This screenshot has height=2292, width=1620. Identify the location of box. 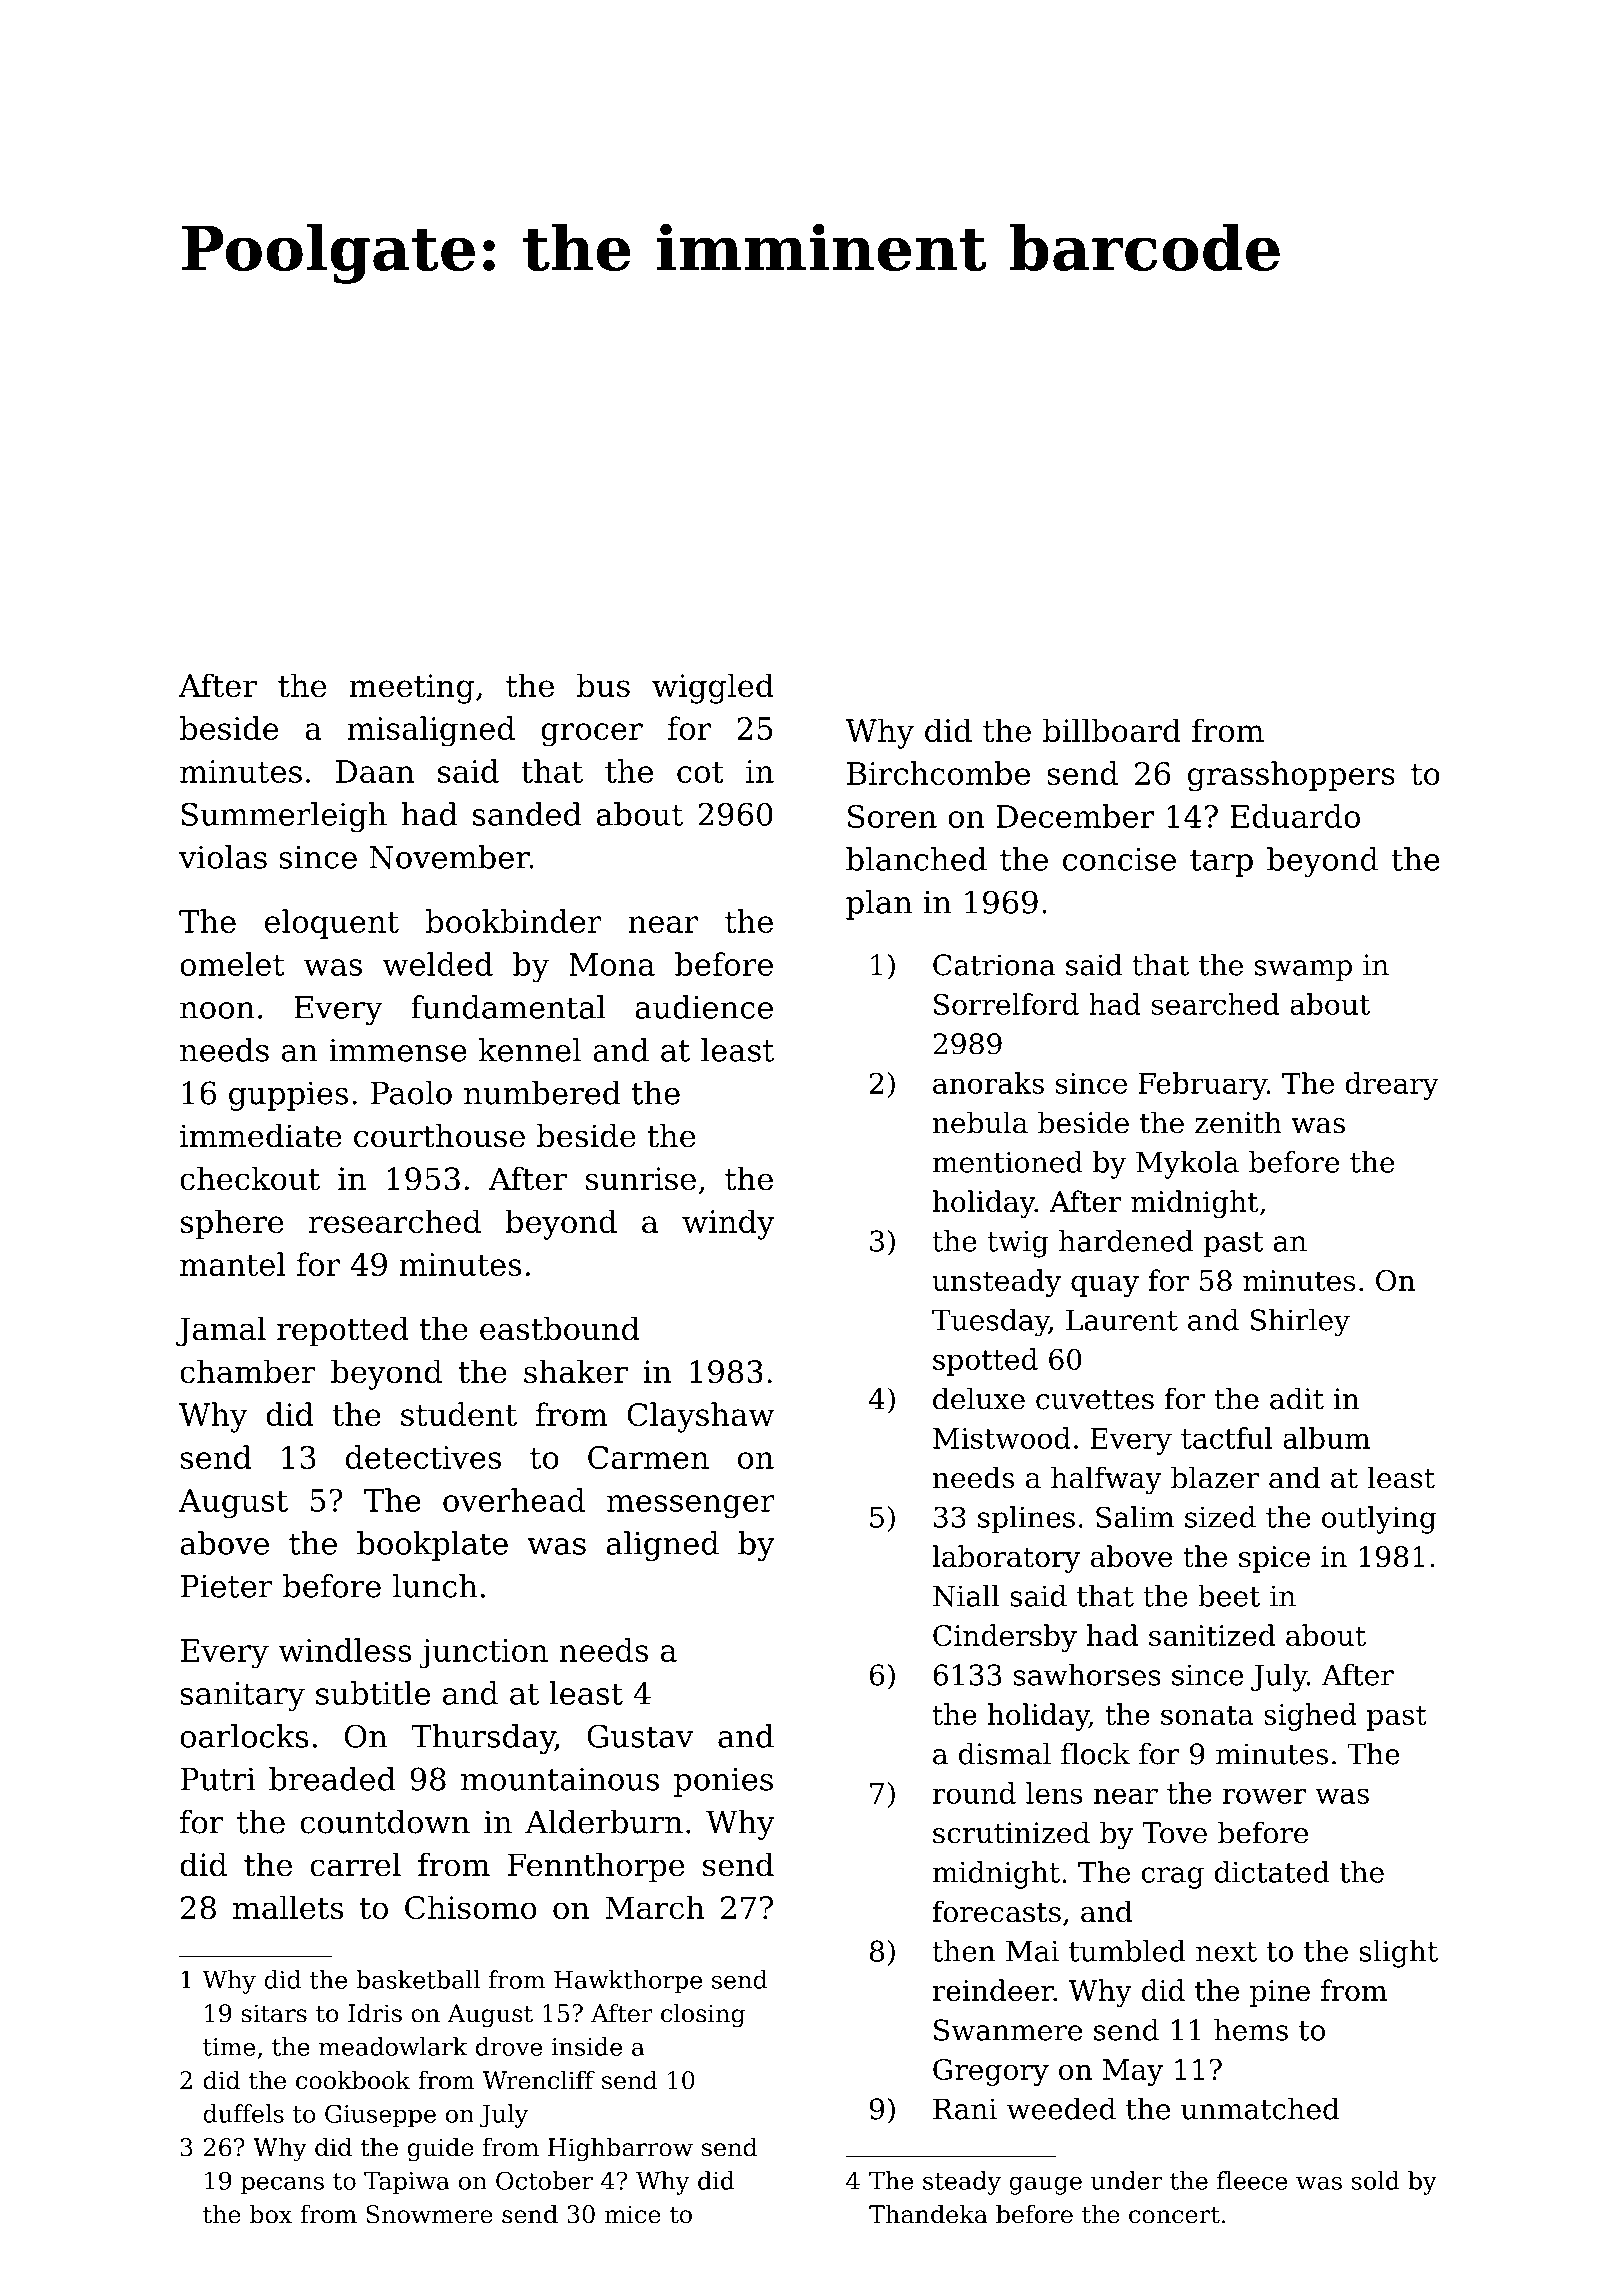
(271, 2214).
